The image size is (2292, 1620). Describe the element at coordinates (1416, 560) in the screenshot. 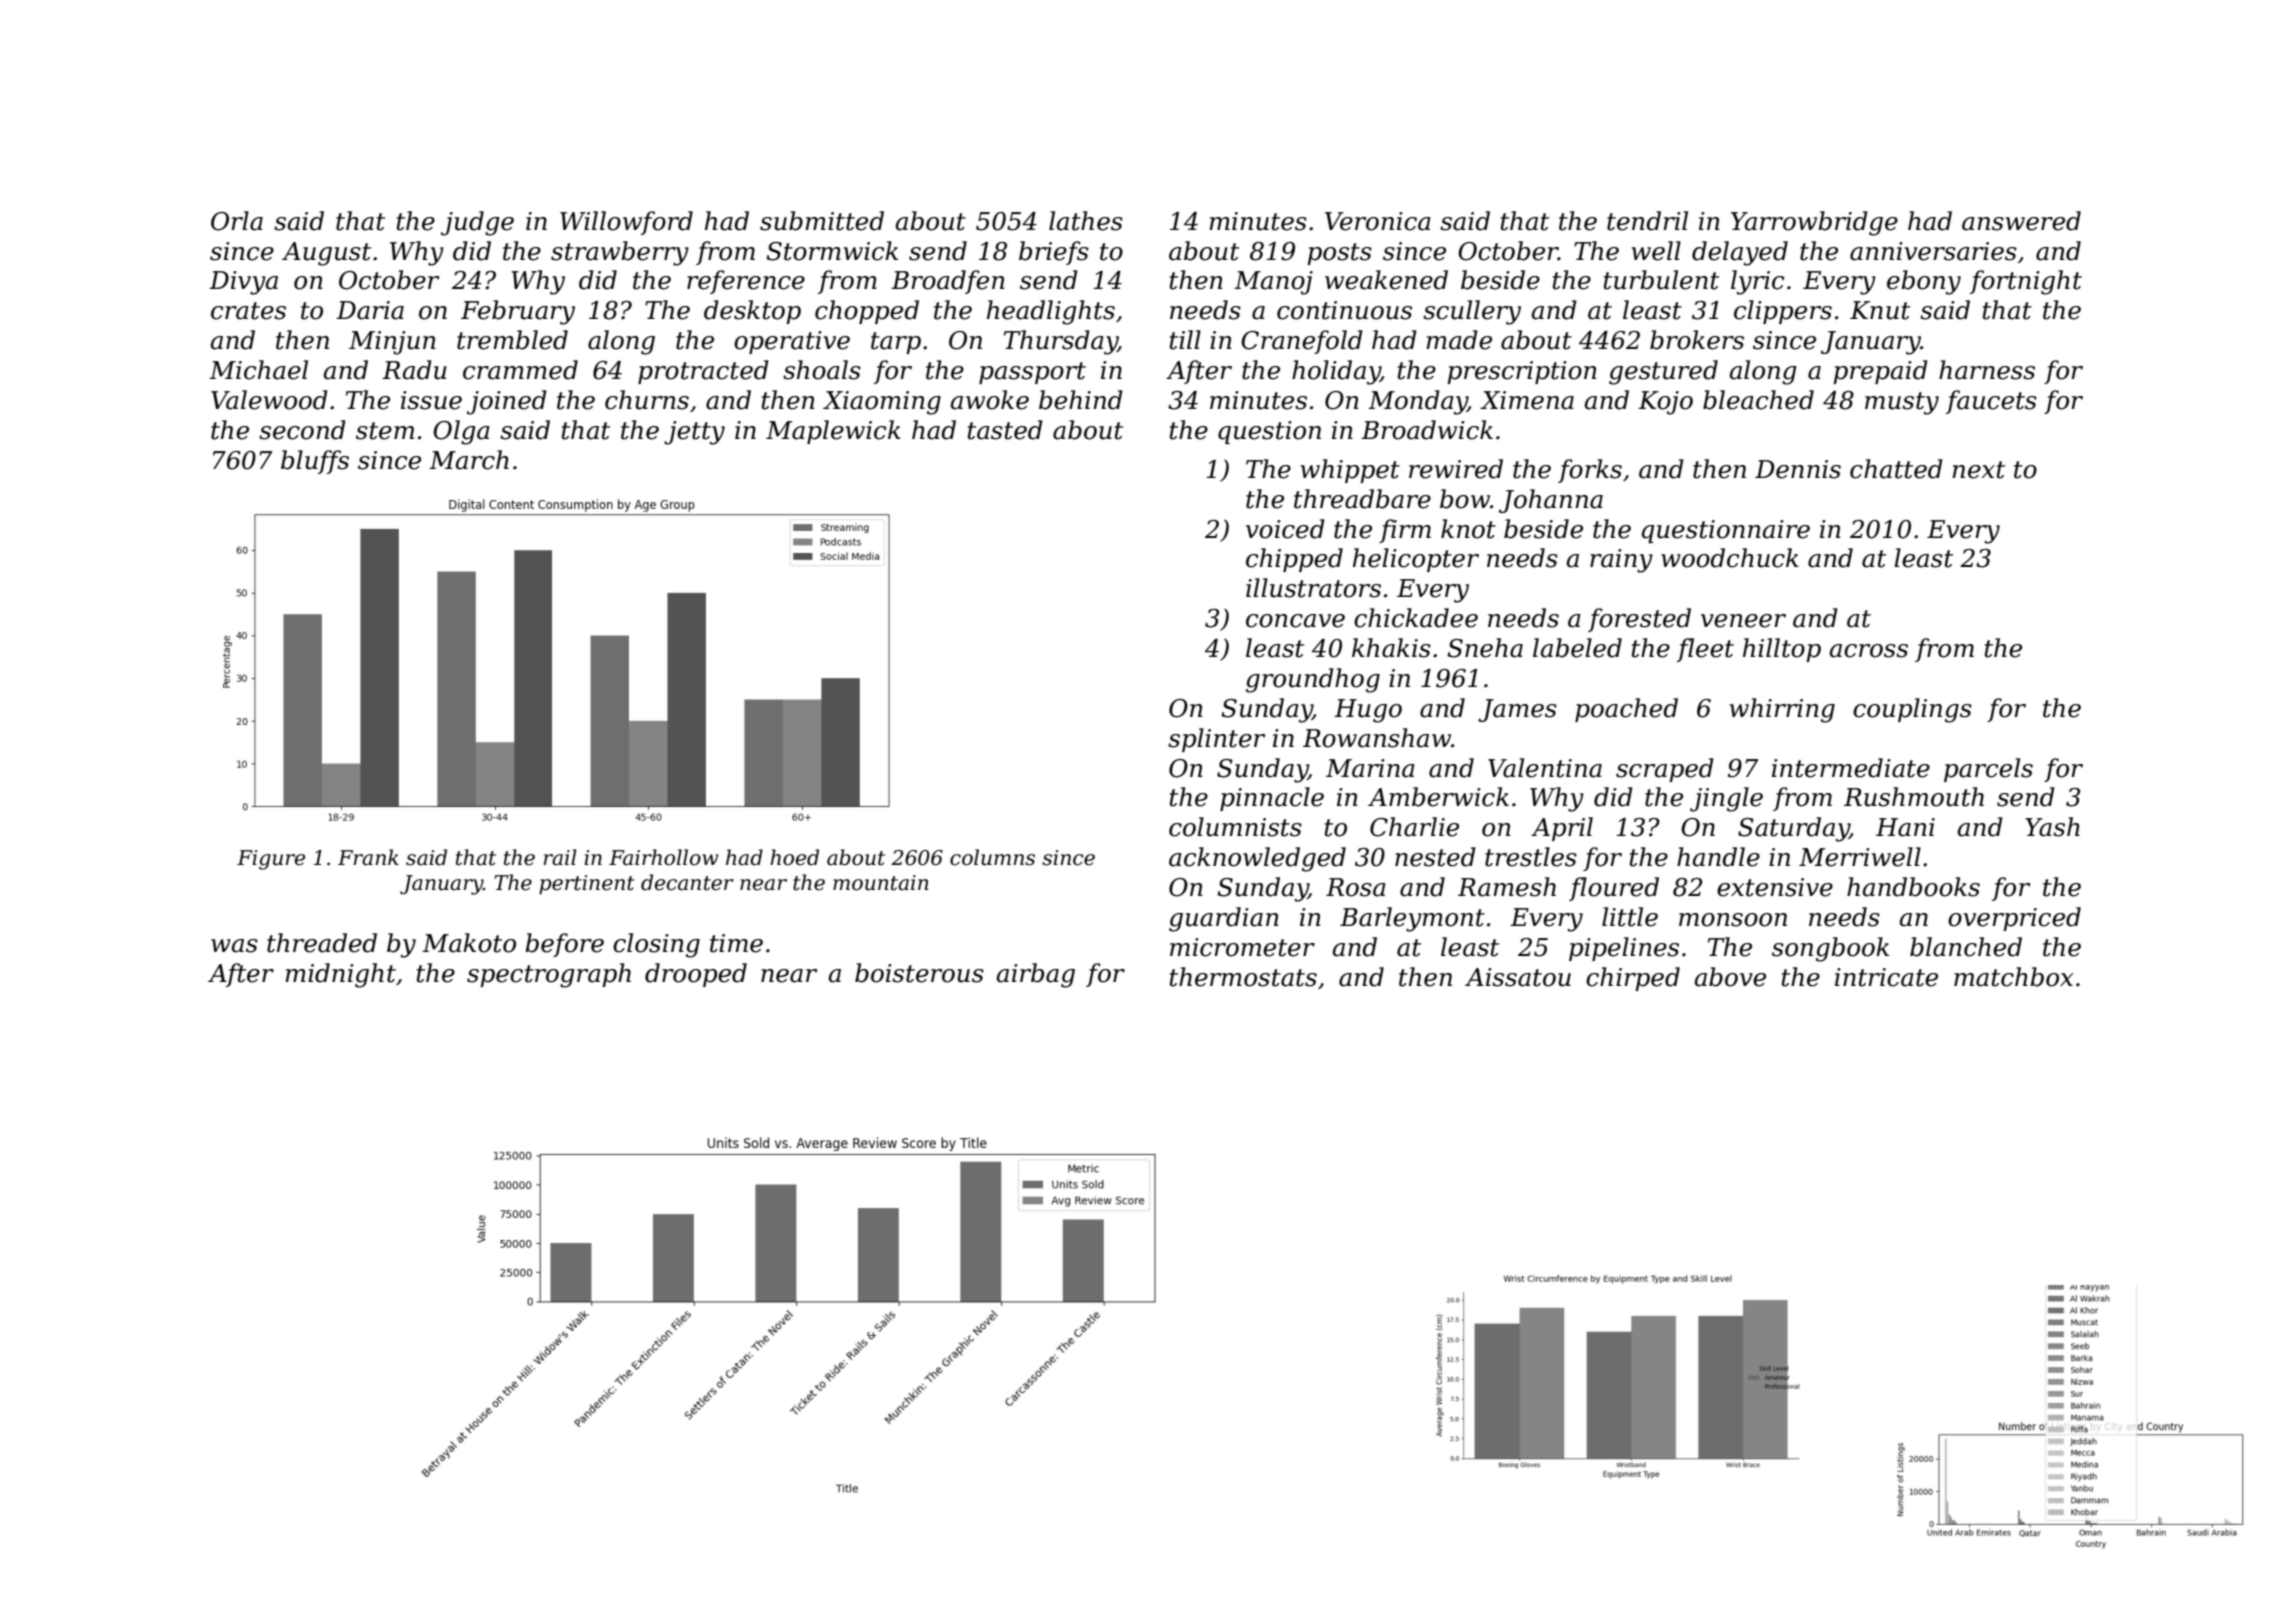

I see `helicopter` at that location.
